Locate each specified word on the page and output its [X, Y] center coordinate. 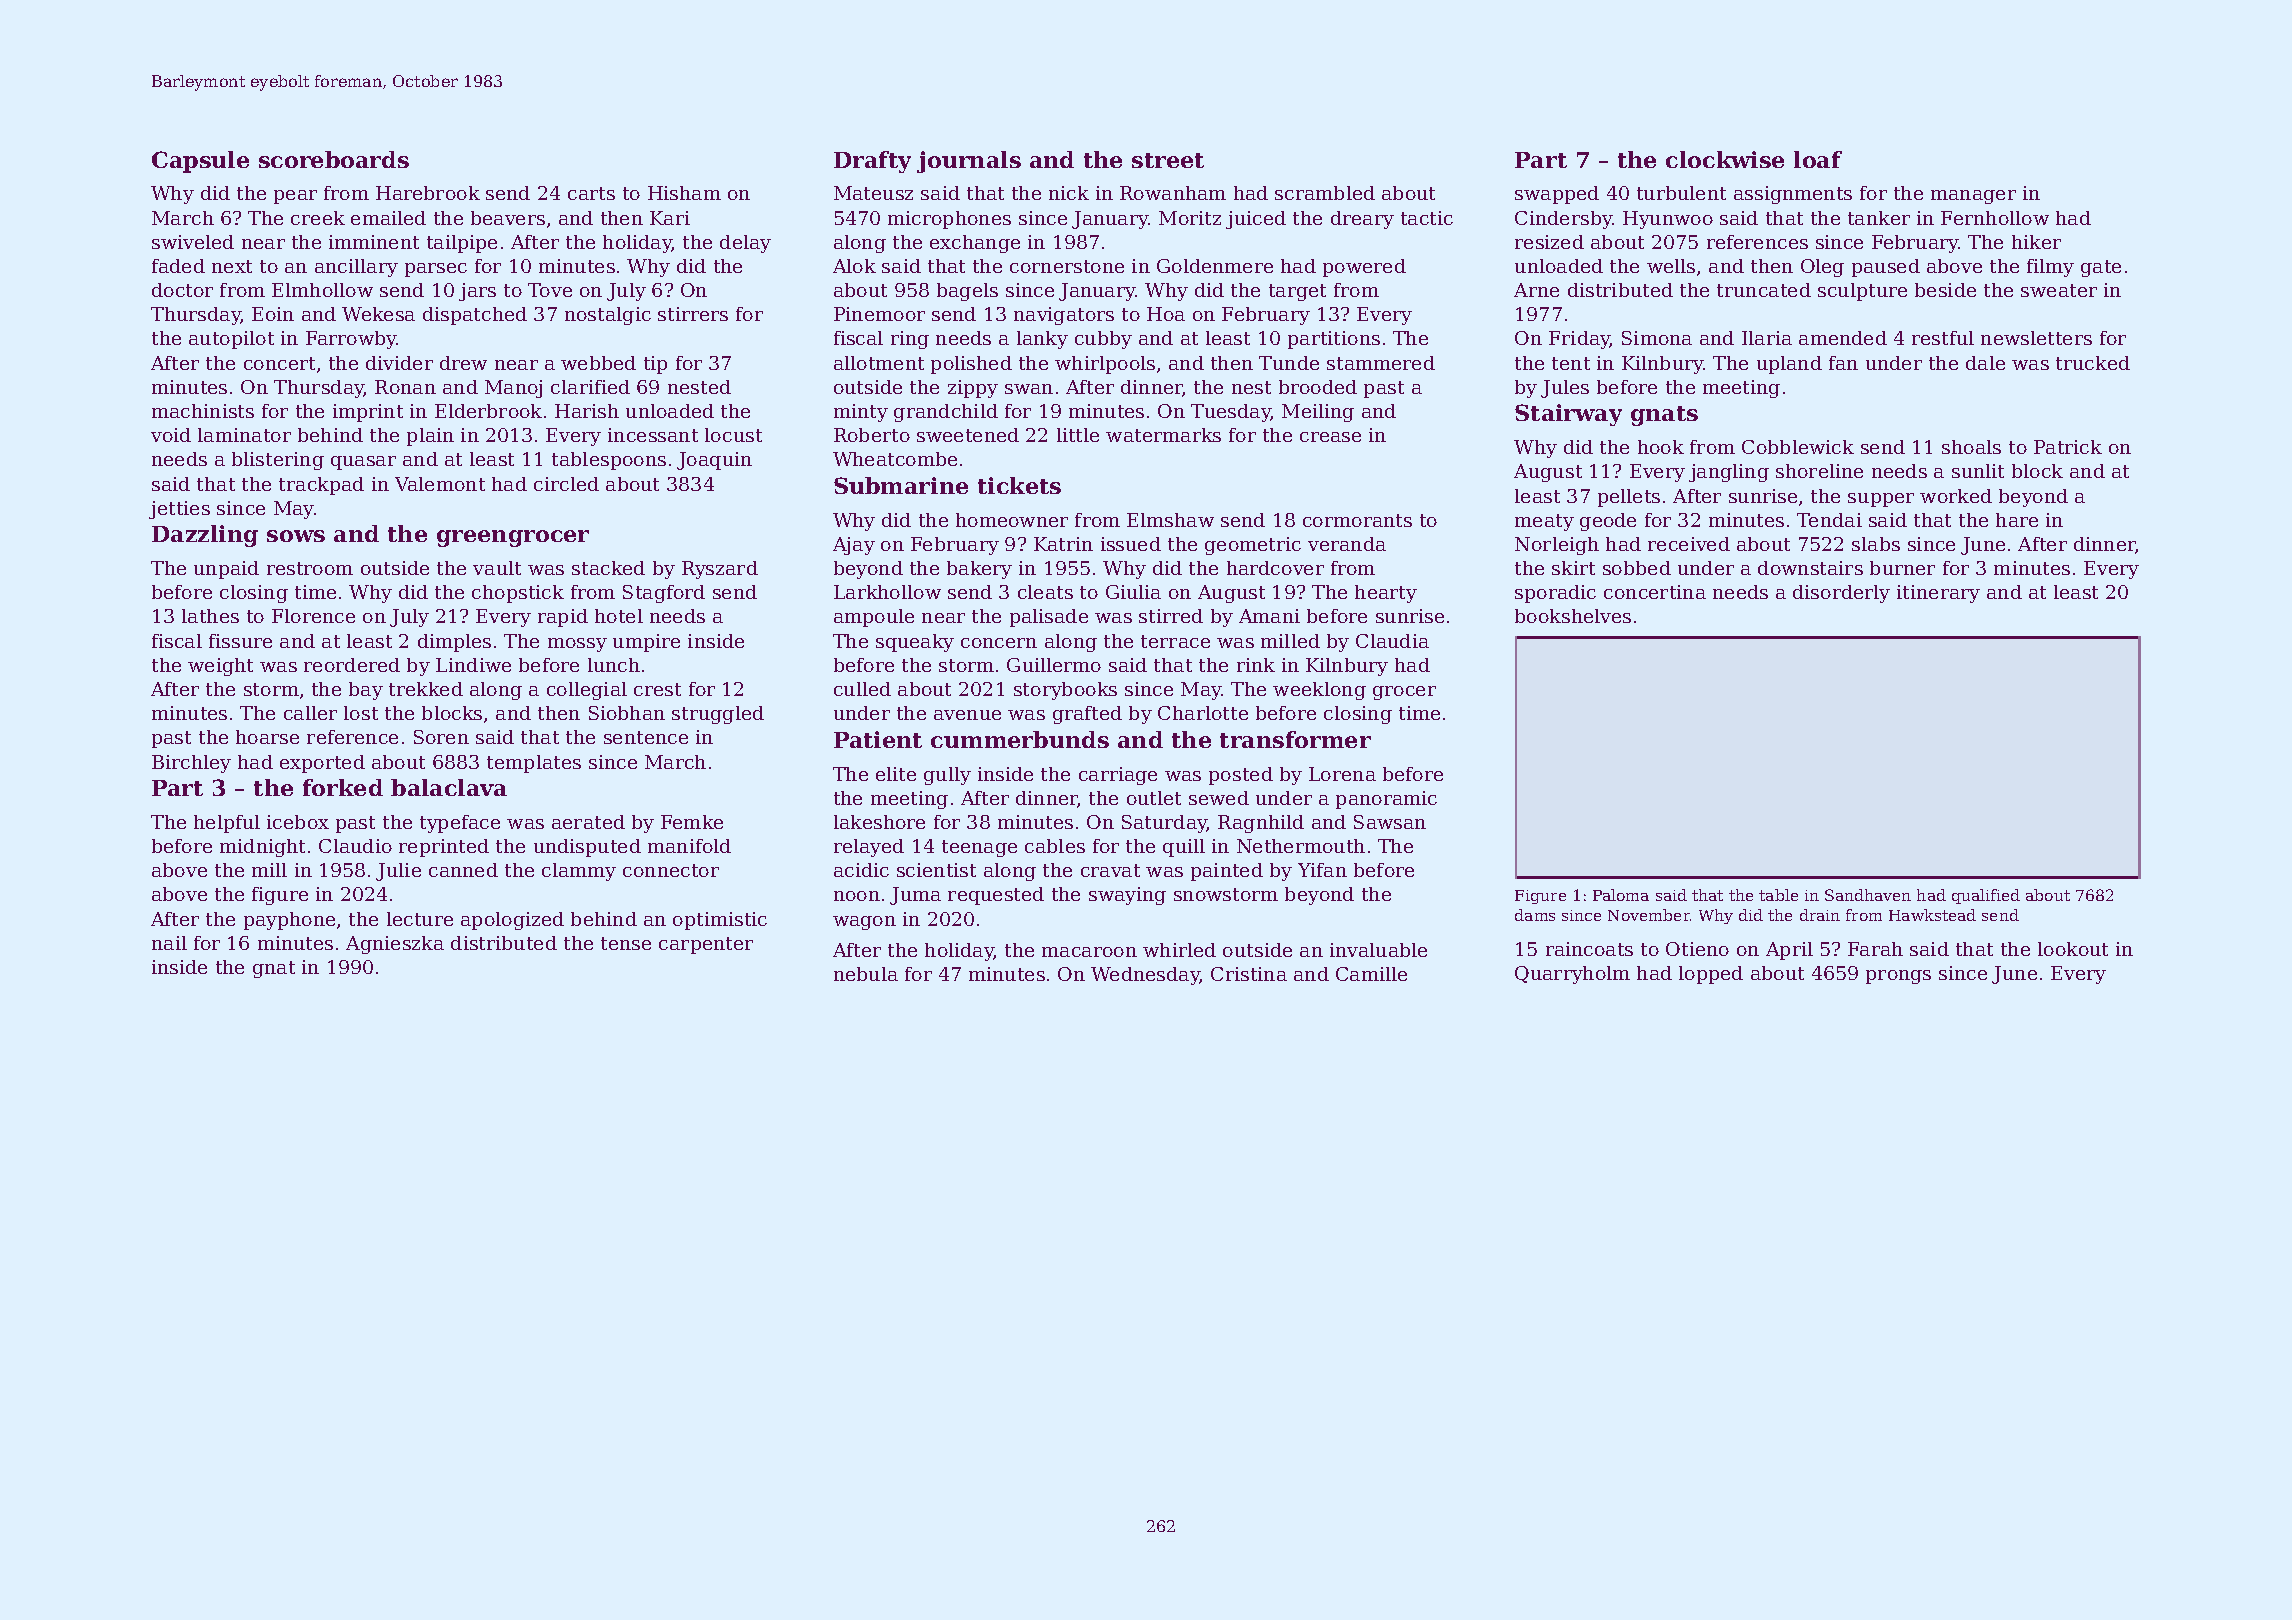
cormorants [1357, 520]
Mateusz [873, 193]
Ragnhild [1261, 824]
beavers [508, 218]
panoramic [1386, 800]
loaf [1818, 159]
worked [1956, 496]
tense [626, 943]
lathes [210, 616]
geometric [1253, 546]
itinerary [1938, 594]
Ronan [405, 387]
